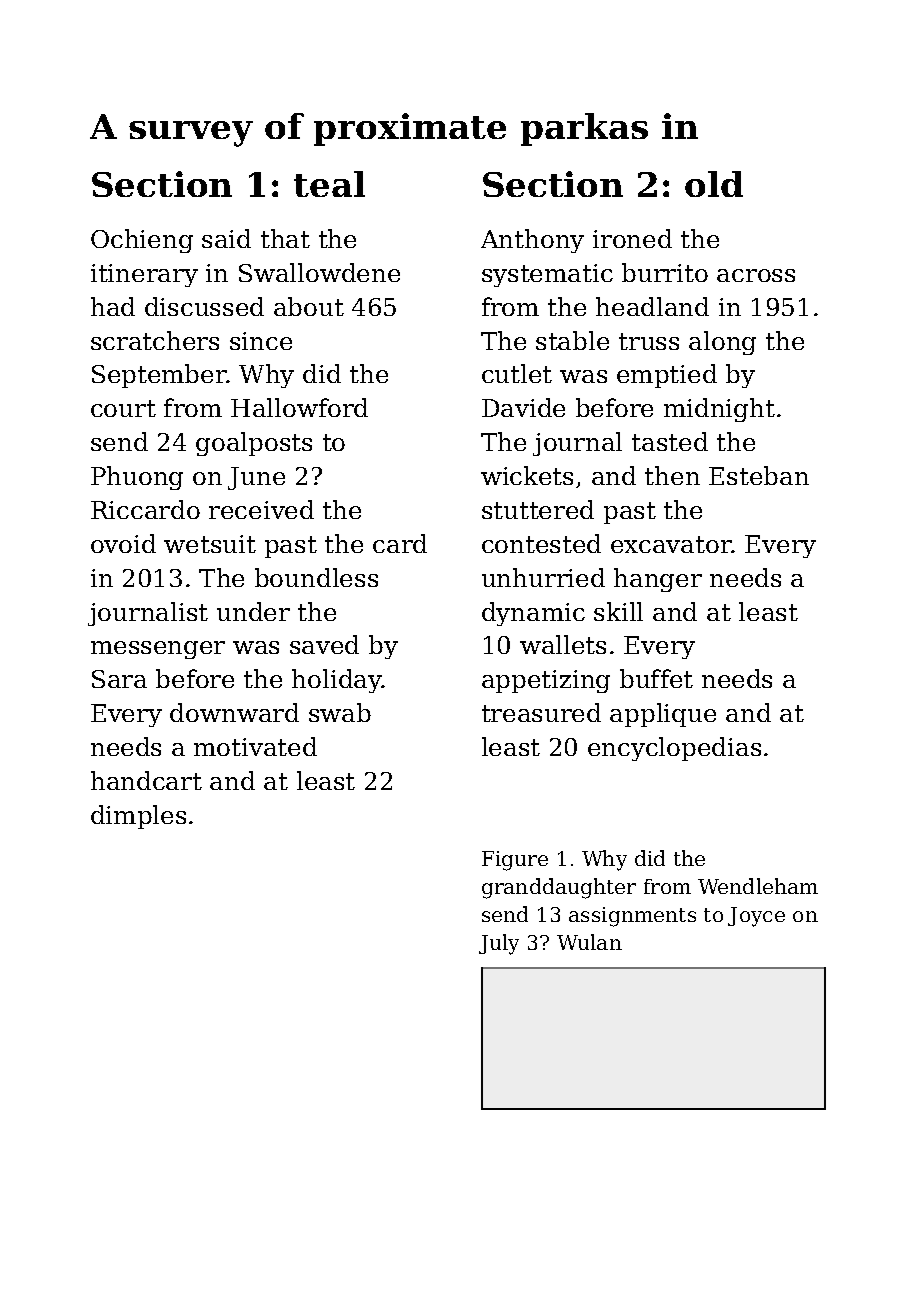 The image size is (916, 1299). Describe the element at coordinates (756, 275) in the screenshot. I see `across` at that location.
